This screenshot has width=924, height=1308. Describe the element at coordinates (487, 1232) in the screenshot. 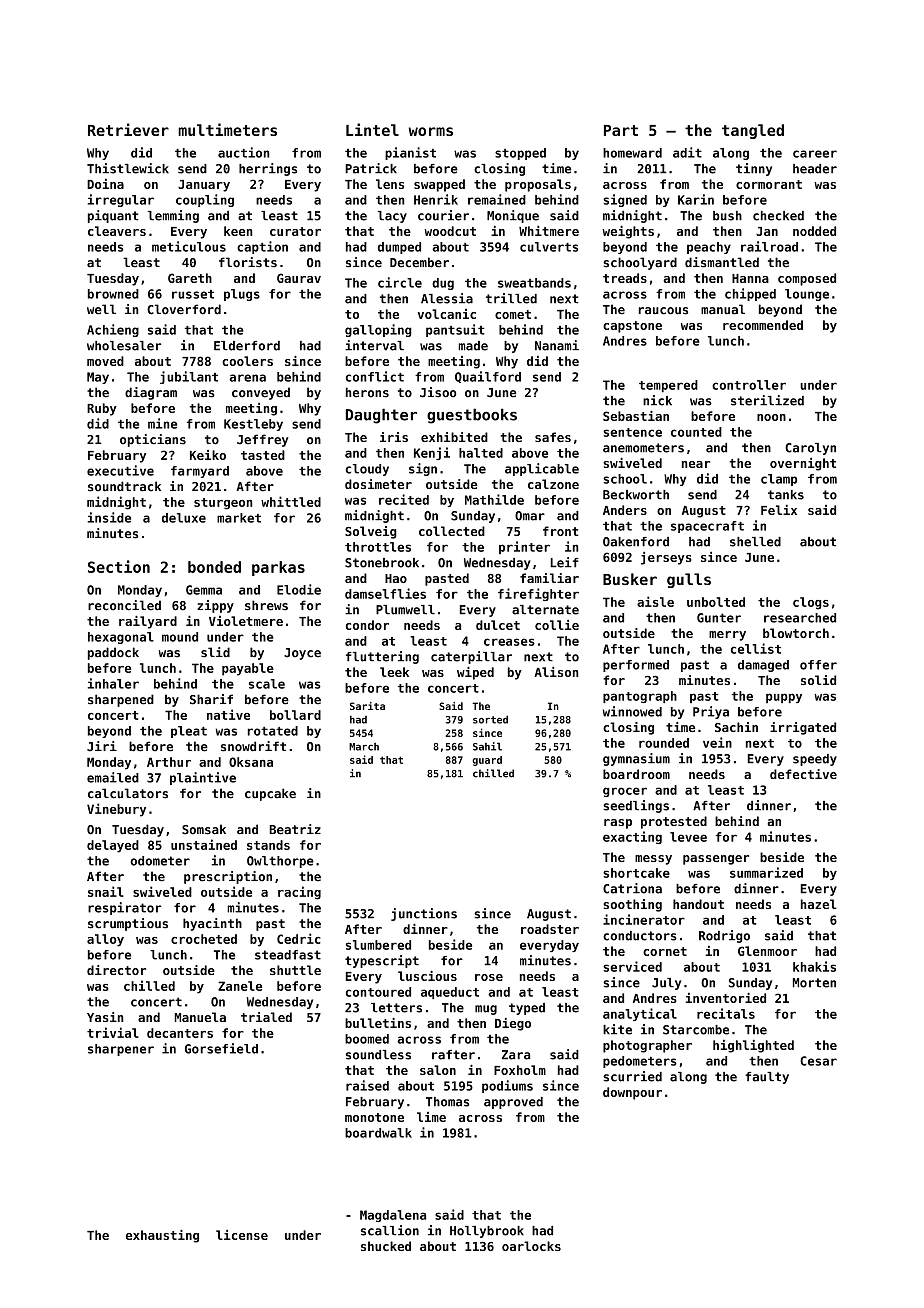

I see `Hollybrook` at that location.
